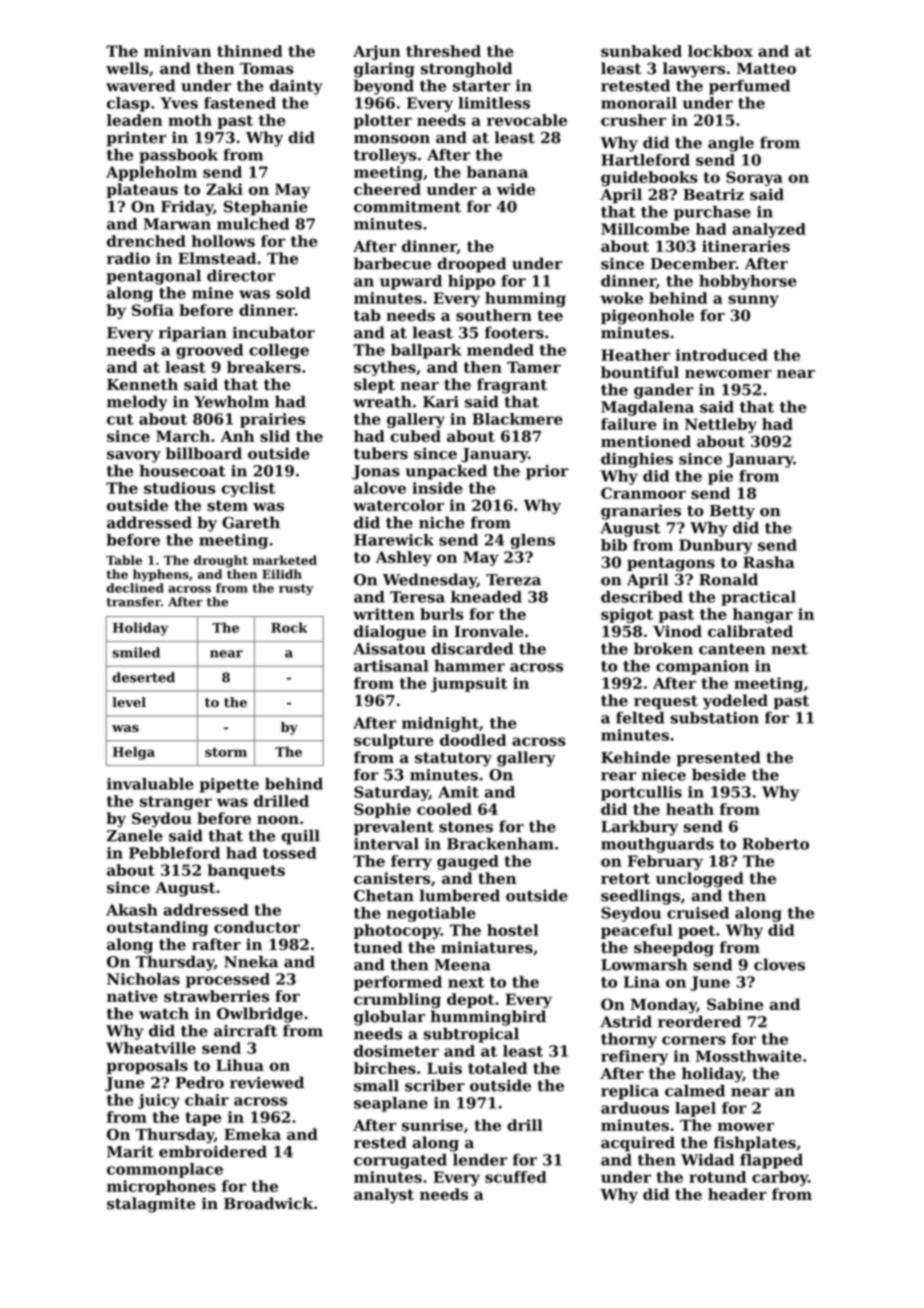  I want to click on Betty, so click(732, 512).
